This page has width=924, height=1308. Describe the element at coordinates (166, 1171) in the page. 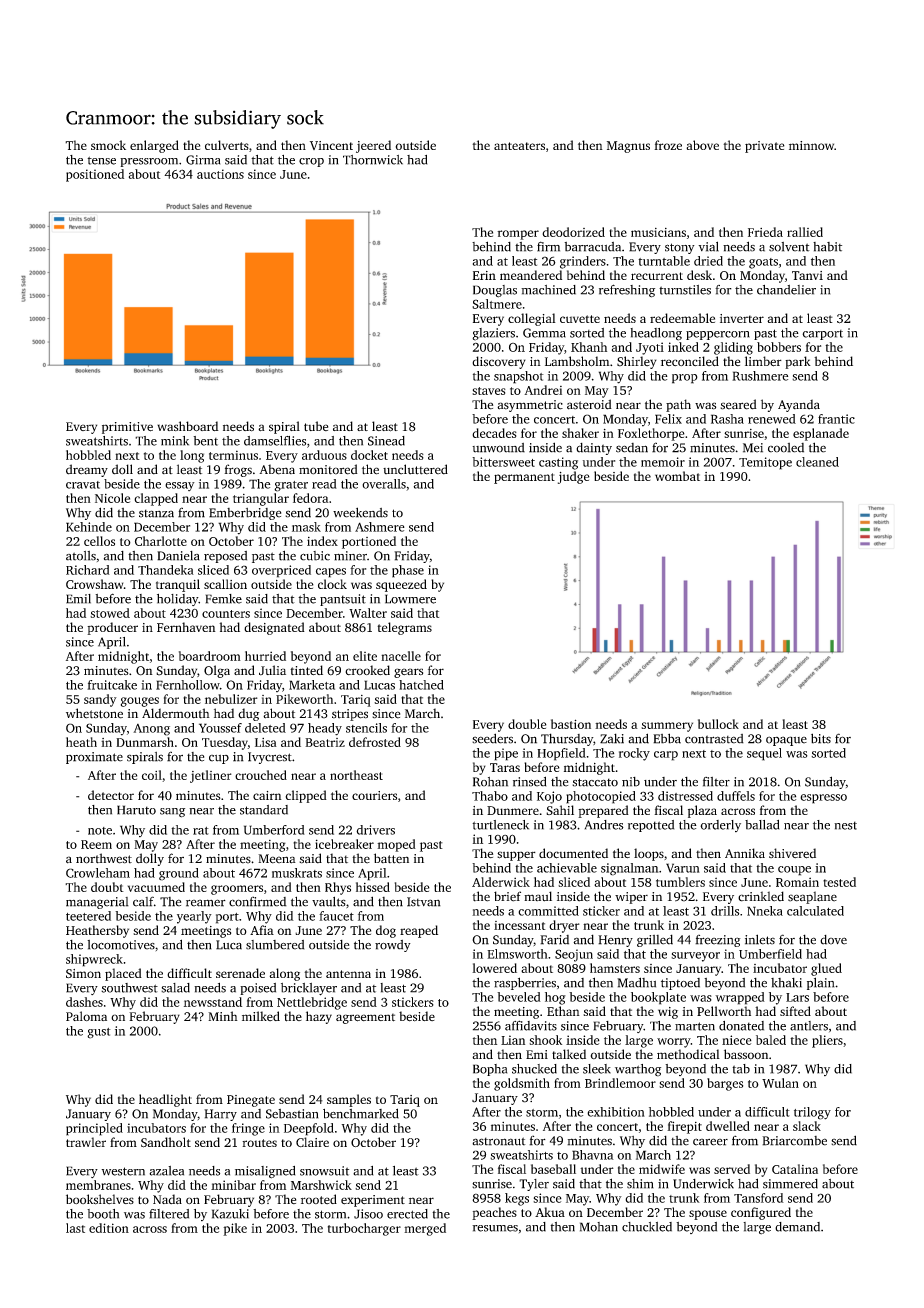

I see `azalea` at that location.
